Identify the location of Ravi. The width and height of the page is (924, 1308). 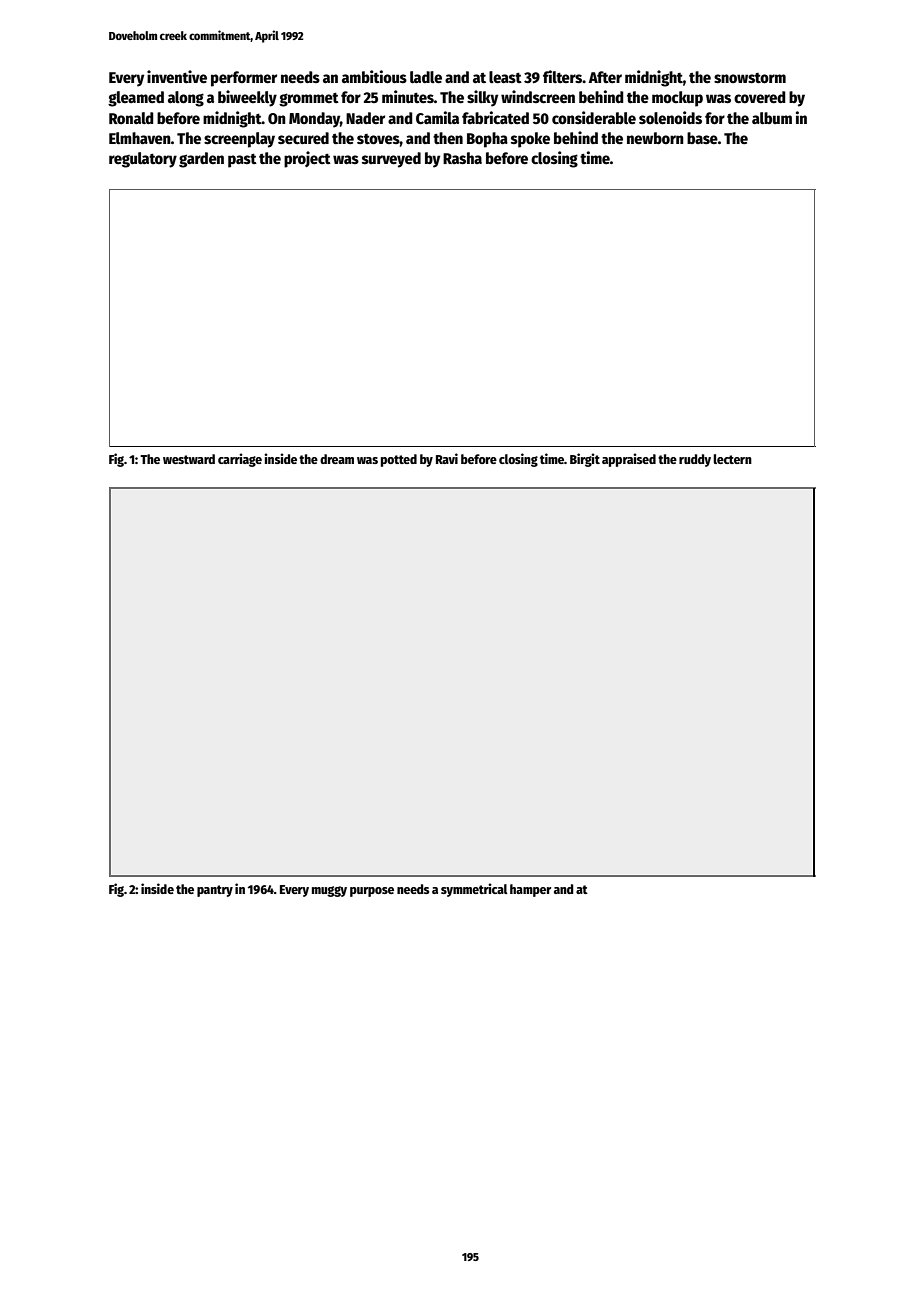
(447, 458).
